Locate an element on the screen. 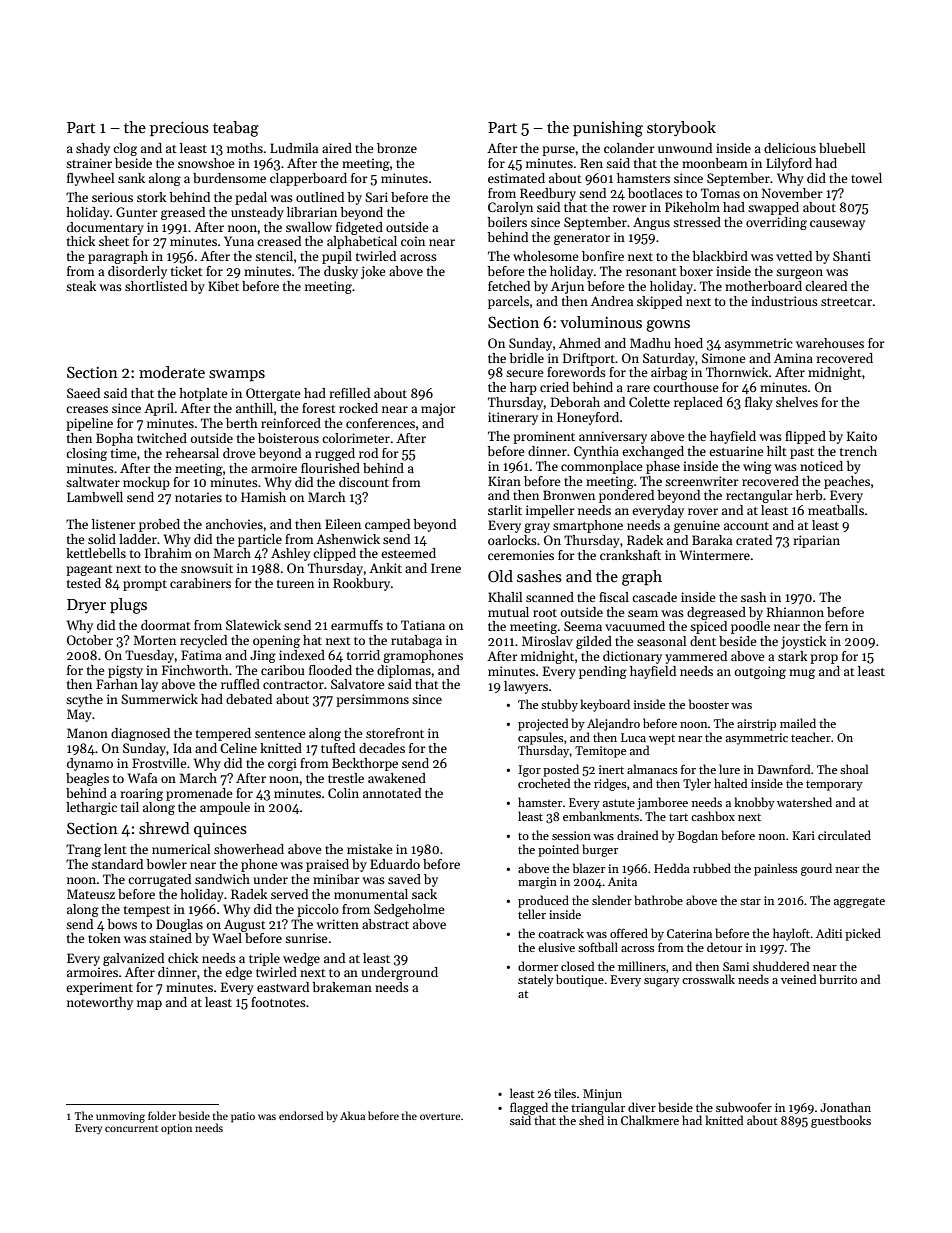  Cynthia is located at coordinates (596, 452).
